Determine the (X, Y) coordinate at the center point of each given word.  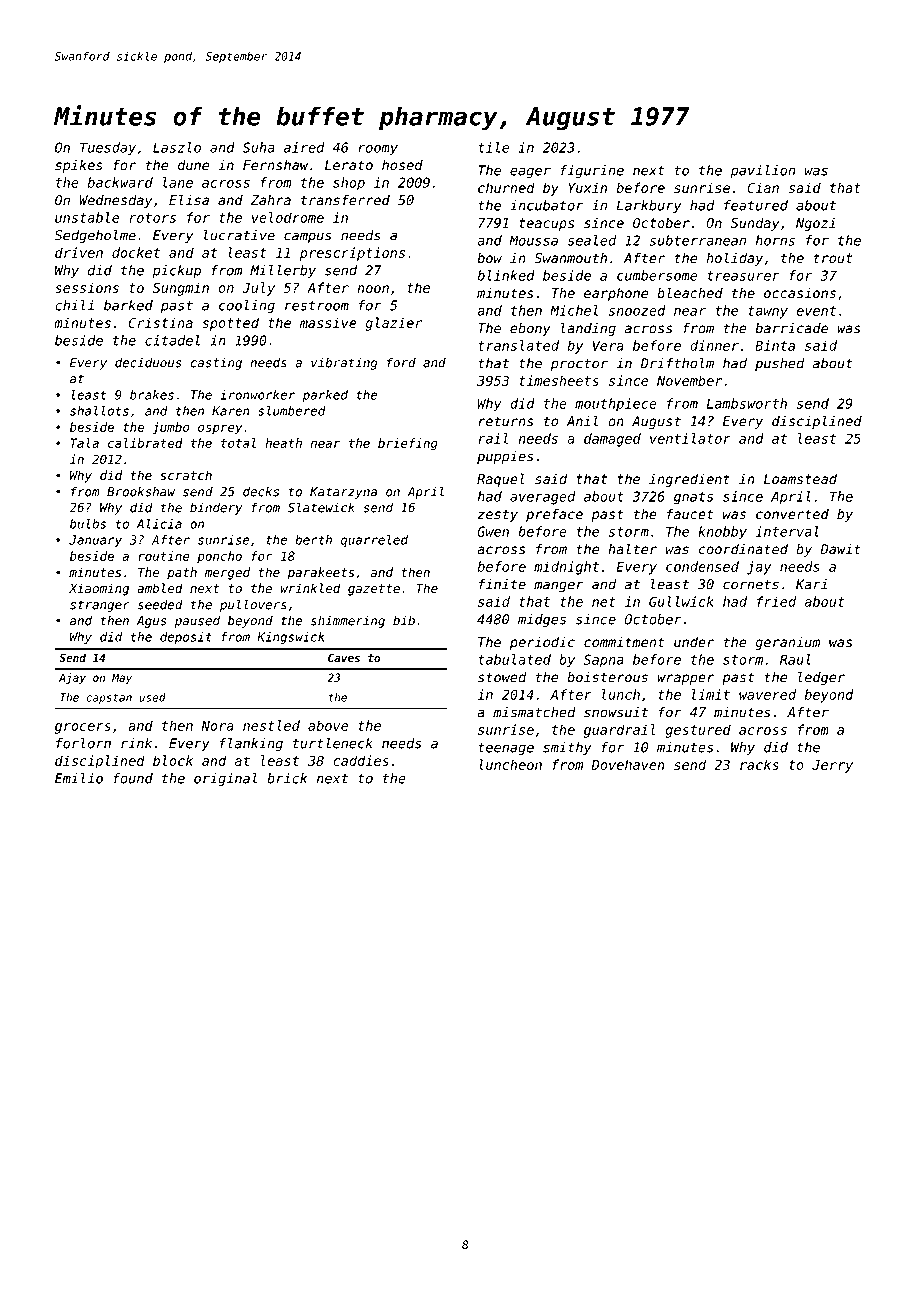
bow (489, 258)
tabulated (514, 659)
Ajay (72, 678)
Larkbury (649, 207)
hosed (402, 165)
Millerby (283, 271)
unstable (87, 217)
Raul (795, 659)
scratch (186, 475)
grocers (83, 728)
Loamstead (800, 478)
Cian (763, 187)
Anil (582, 420)
